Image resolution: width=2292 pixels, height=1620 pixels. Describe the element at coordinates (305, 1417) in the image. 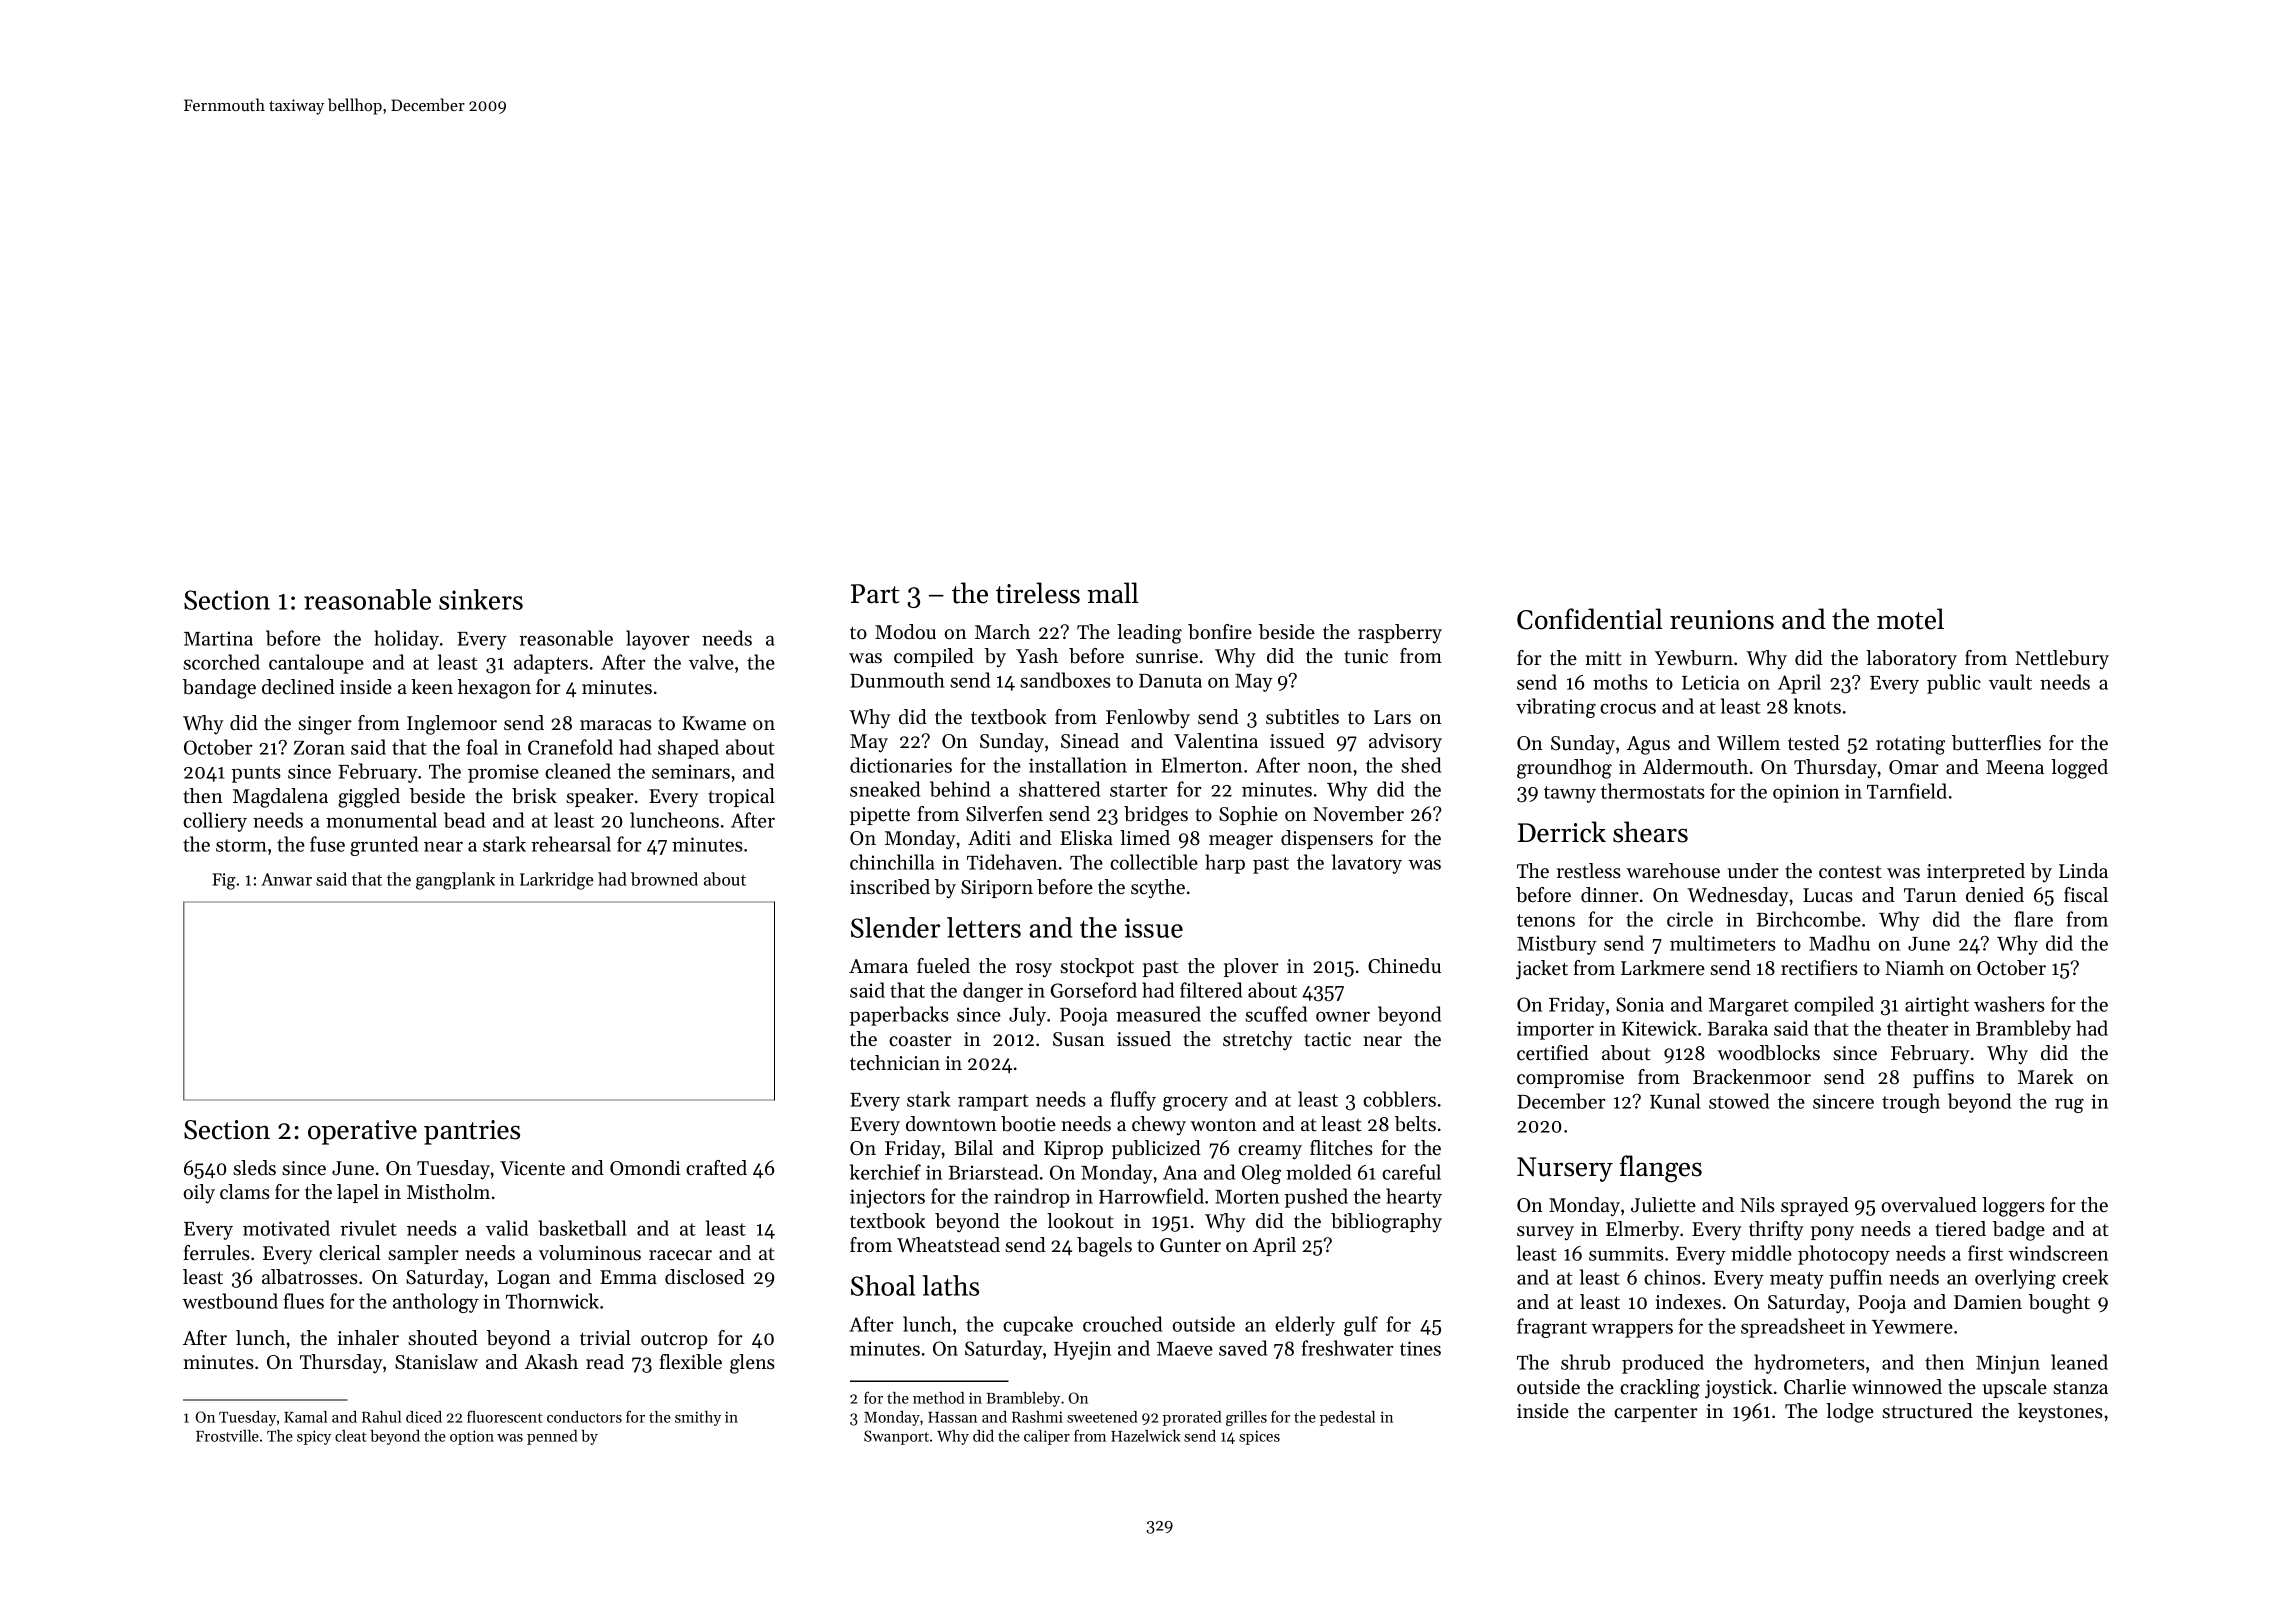

I see `Kamal` at that location.
